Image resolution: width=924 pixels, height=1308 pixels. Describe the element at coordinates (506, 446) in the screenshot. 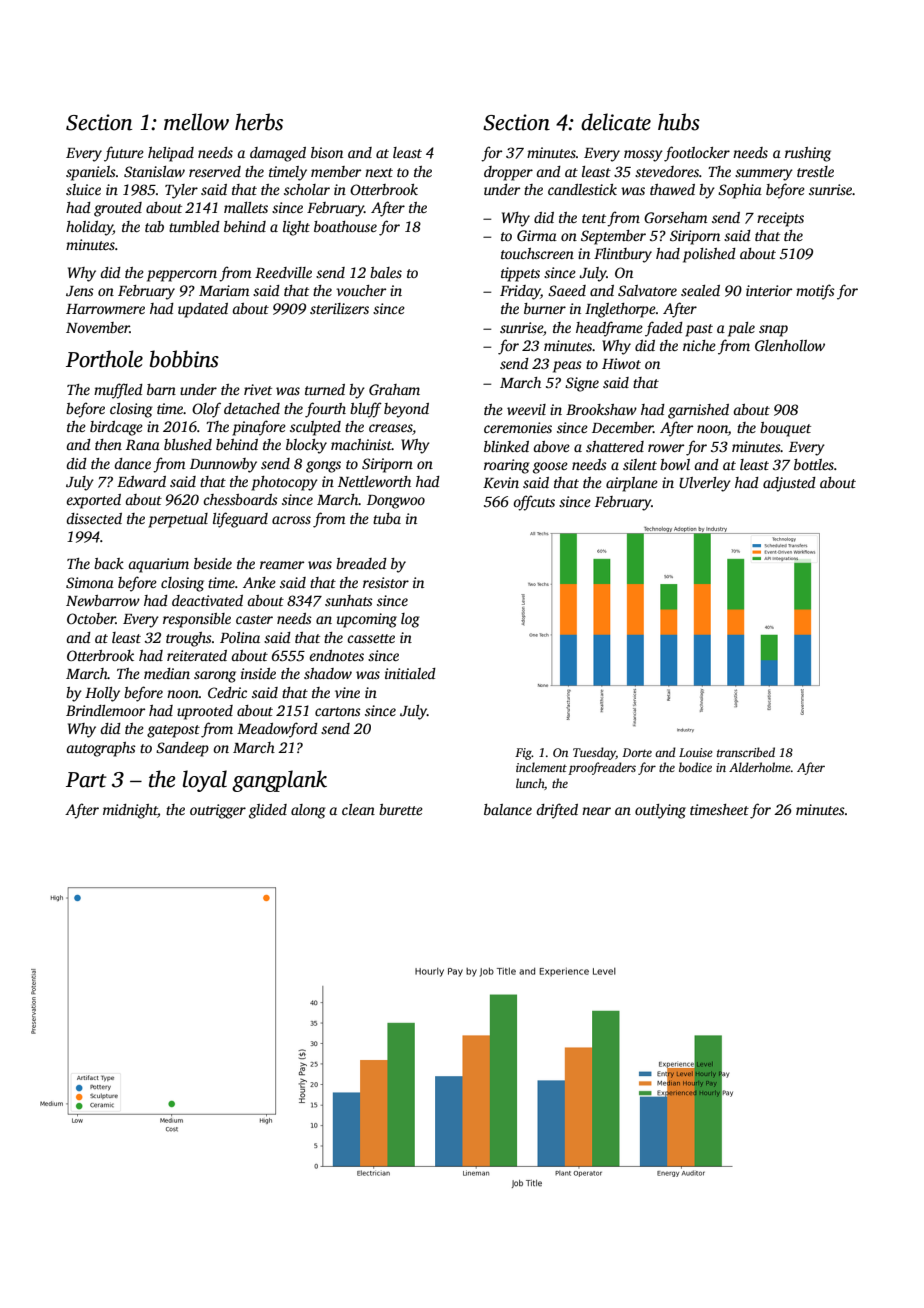

I see `blinked` at that location.
